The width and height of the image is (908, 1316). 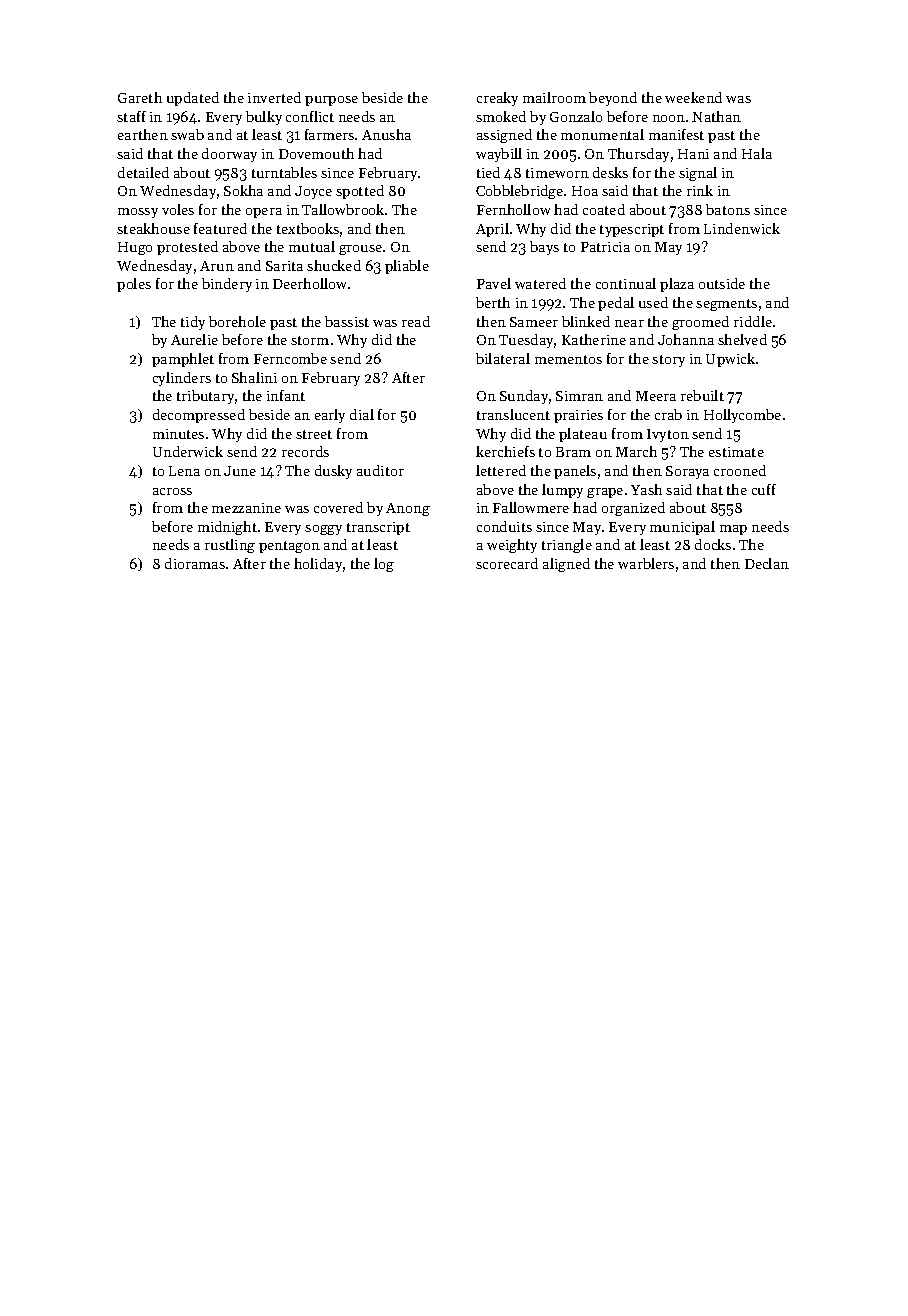 What do you see at coordinates (318, 565) in the image?
I see `holiday` at bounding box center [318, 565].
